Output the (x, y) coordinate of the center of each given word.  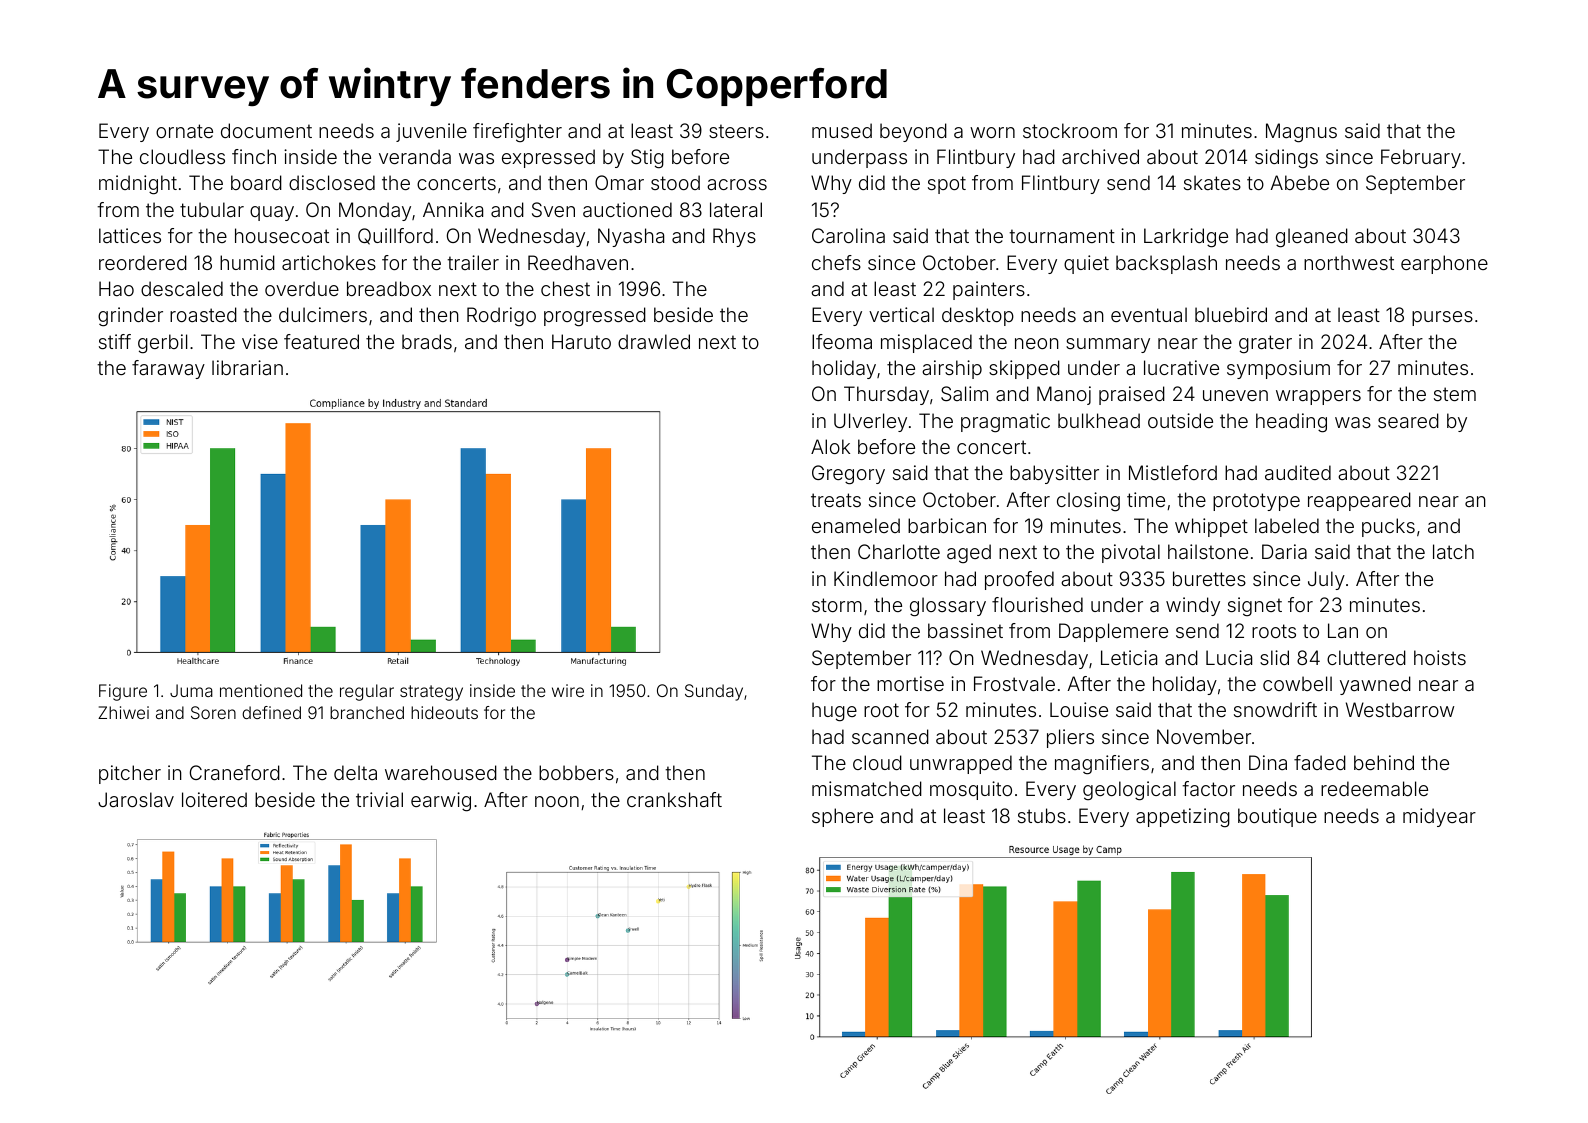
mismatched (867, 788)
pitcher (130, 774)
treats (836, 500)
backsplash (1166, 264)
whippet (1211, 527)
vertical (901, 314)
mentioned (261, 690)
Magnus (1301, 133)
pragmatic (1005, 423)
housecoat (282, 235)
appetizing (1183, 818)
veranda (415, 156)
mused (842, 130)
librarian (247, 367)
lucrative (1181, 367)
